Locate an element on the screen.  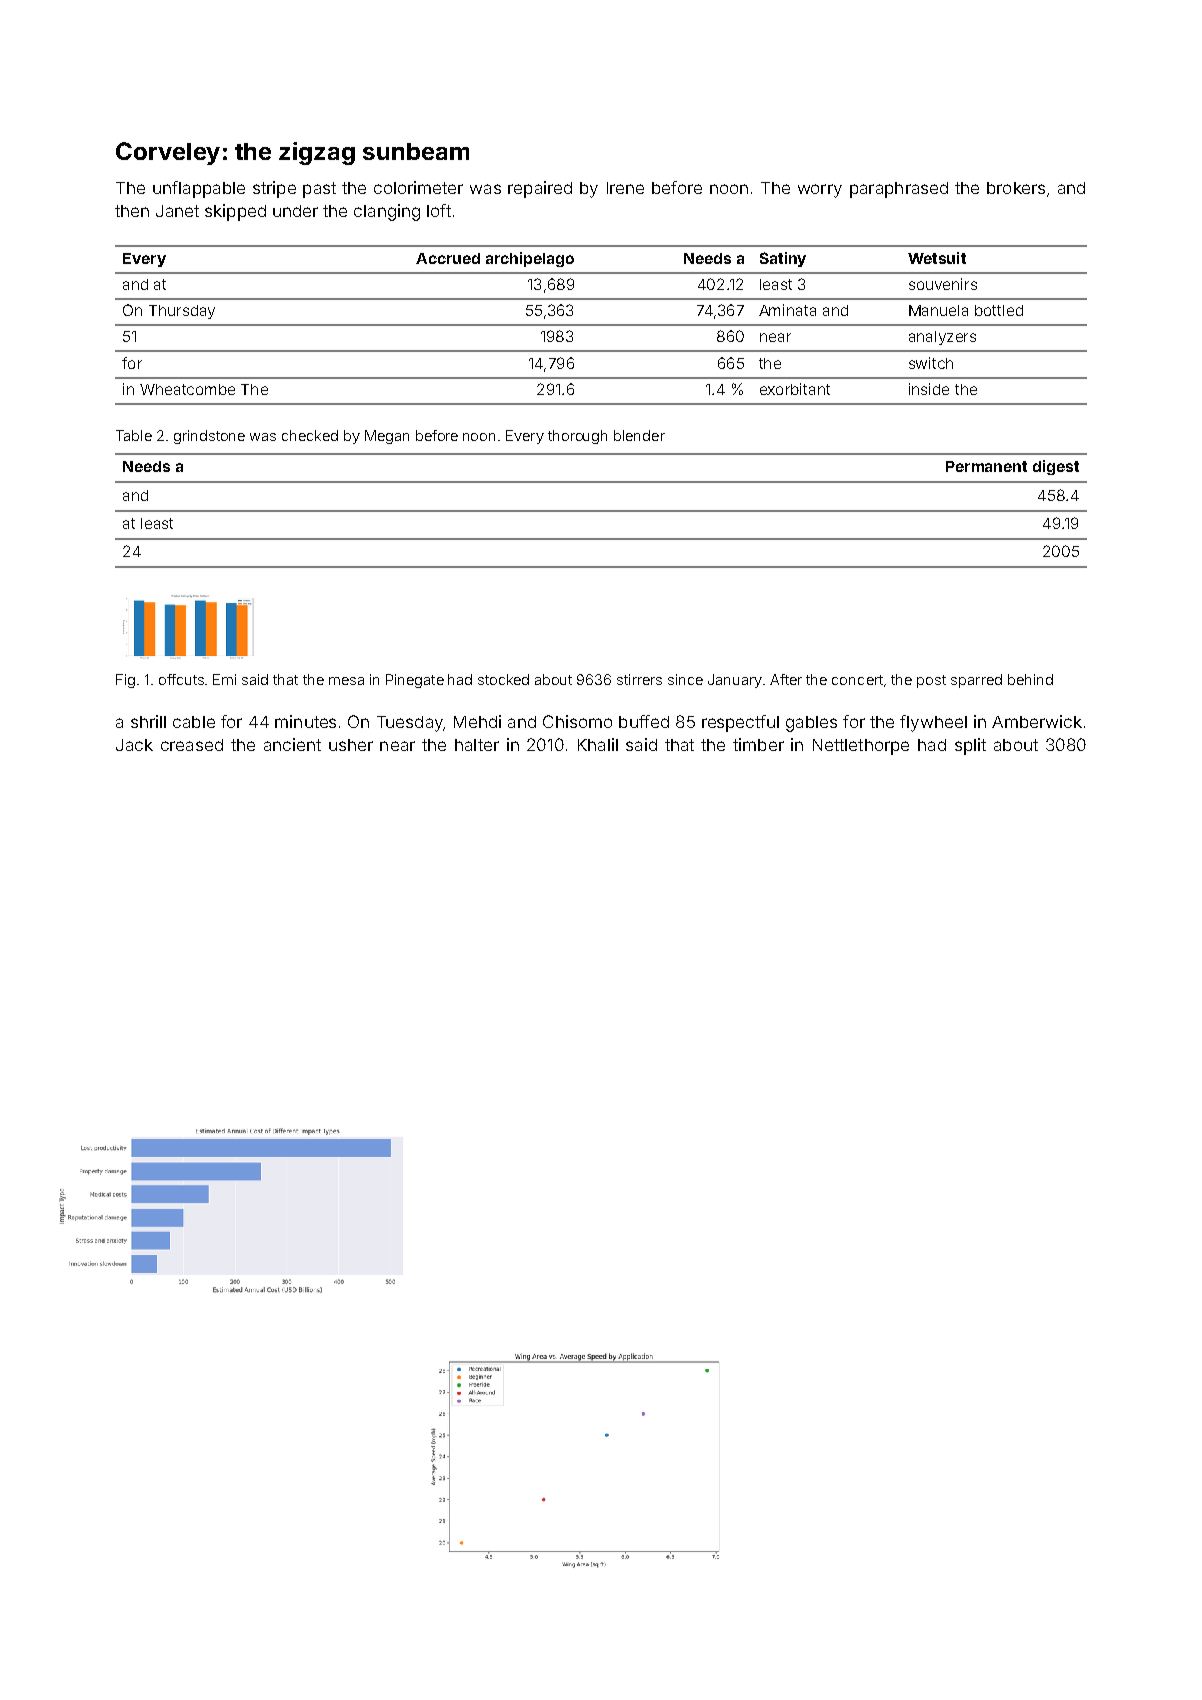
unflappable is located at coordinates (199, 189).
